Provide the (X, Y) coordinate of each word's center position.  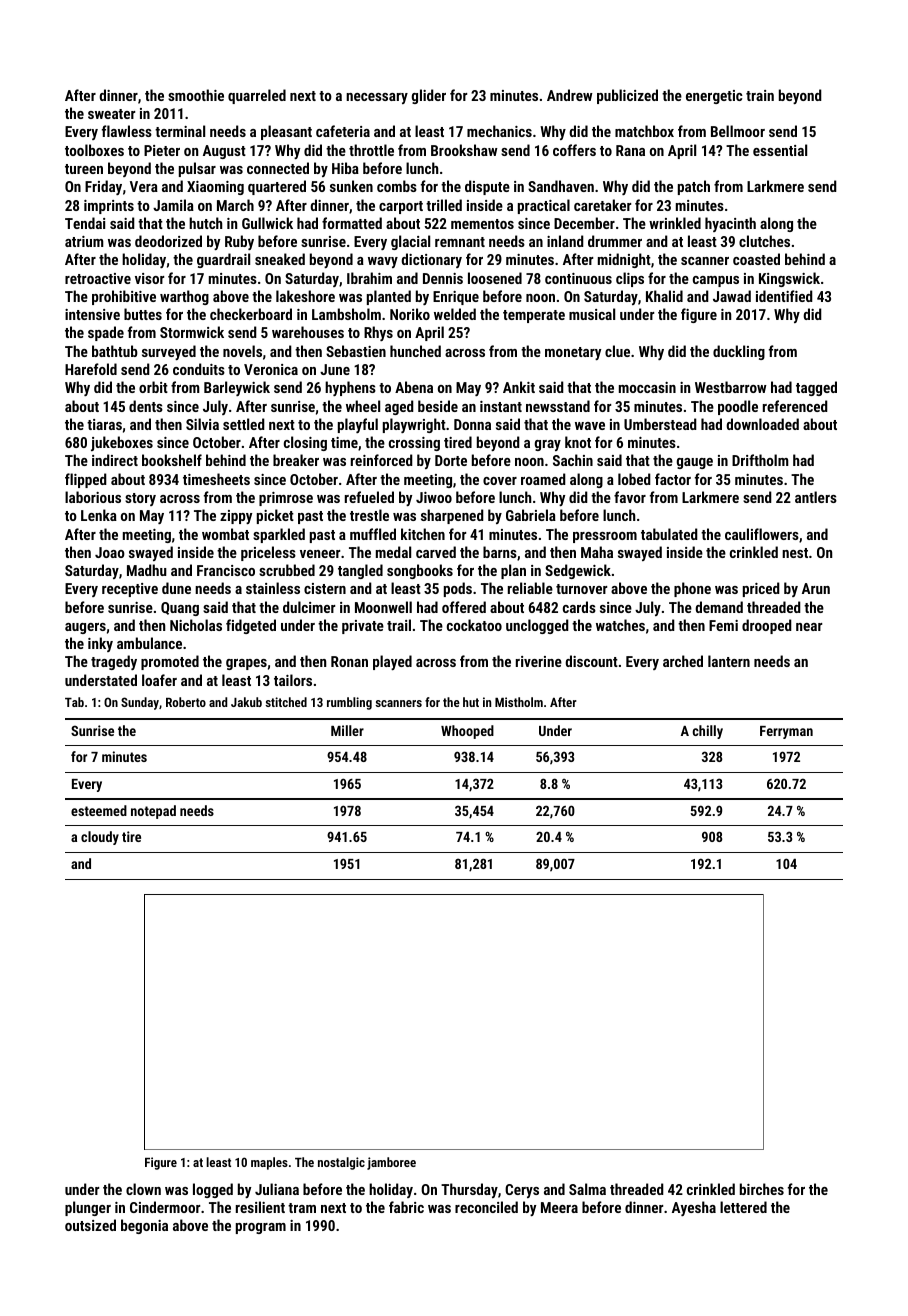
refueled (369, 497)
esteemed (99, 810)
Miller (347, 730)
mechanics (499, 131)
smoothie (196, 95)
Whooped (467, 732)
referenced (795, 406)
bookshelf (172, 460)
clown (143, 1189)
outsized (90, 1225)
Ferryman (786, 732)
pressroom (605, 537)
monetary (573, 353)
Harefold (91, 369)
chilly (708, 732)
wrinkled (675, 223)
